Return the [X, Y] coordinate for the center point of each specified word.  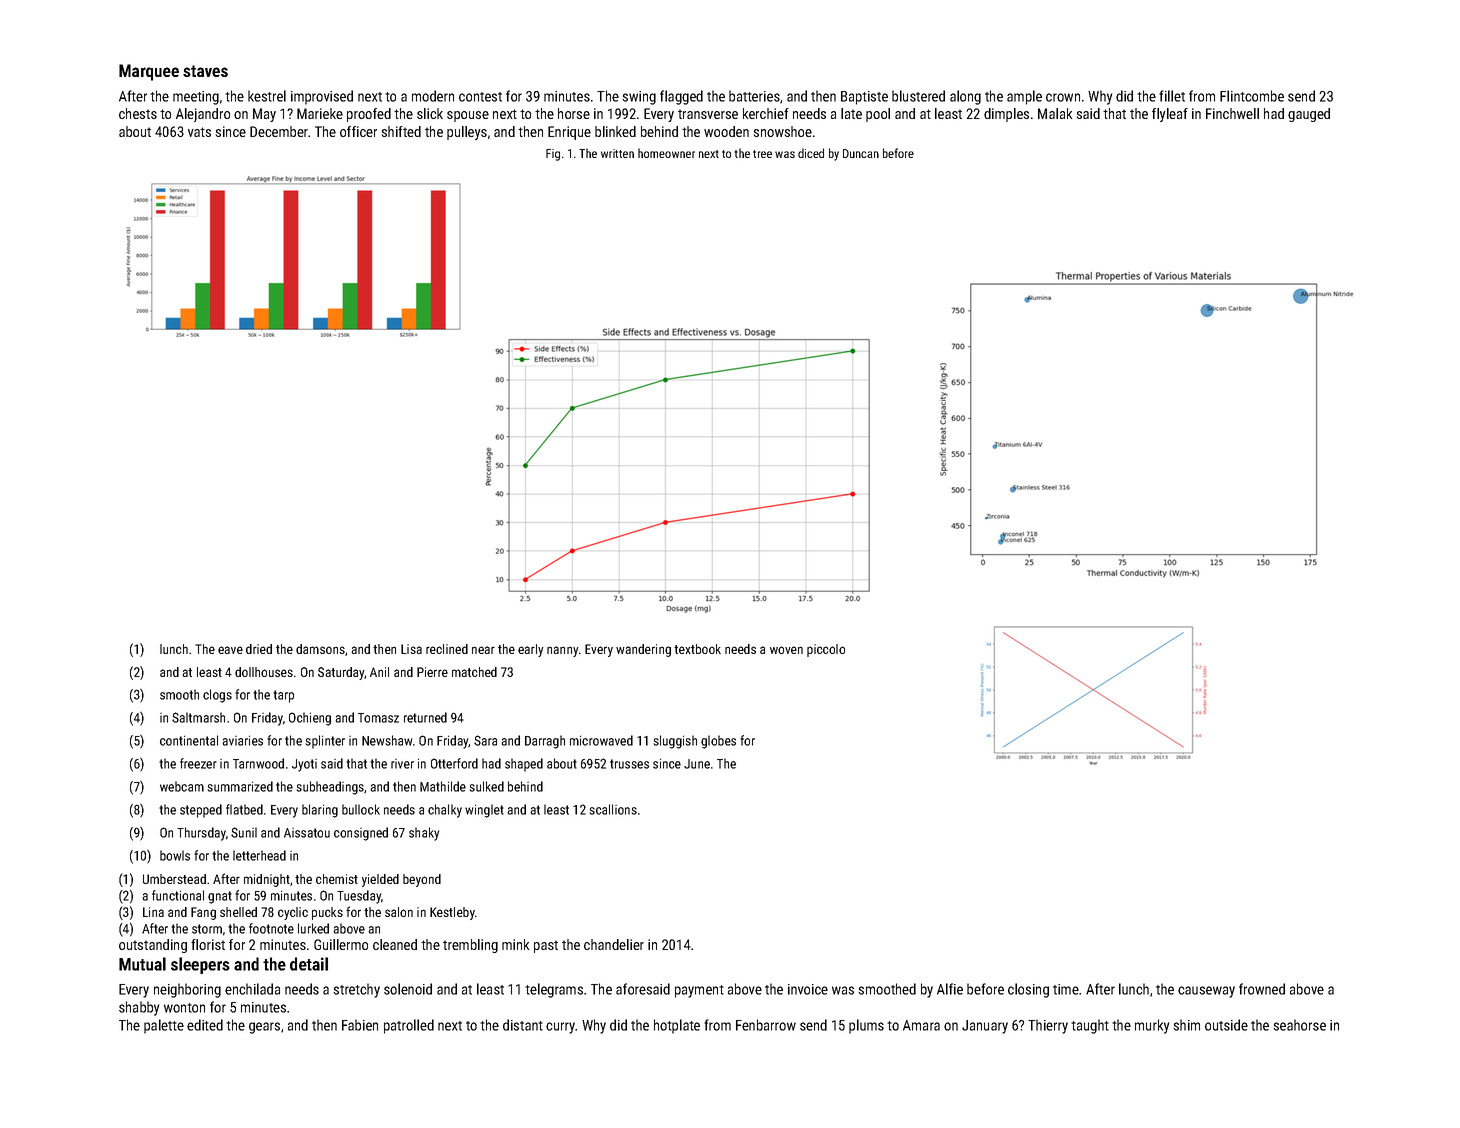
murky [1152, 1026]
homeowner [666, 153]
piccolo [826, 650]
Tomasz [378, 718]
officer [358, 131]
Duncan [861, 153]
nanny [563, 651]
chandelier [614, 944]
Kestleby [452, 913]
